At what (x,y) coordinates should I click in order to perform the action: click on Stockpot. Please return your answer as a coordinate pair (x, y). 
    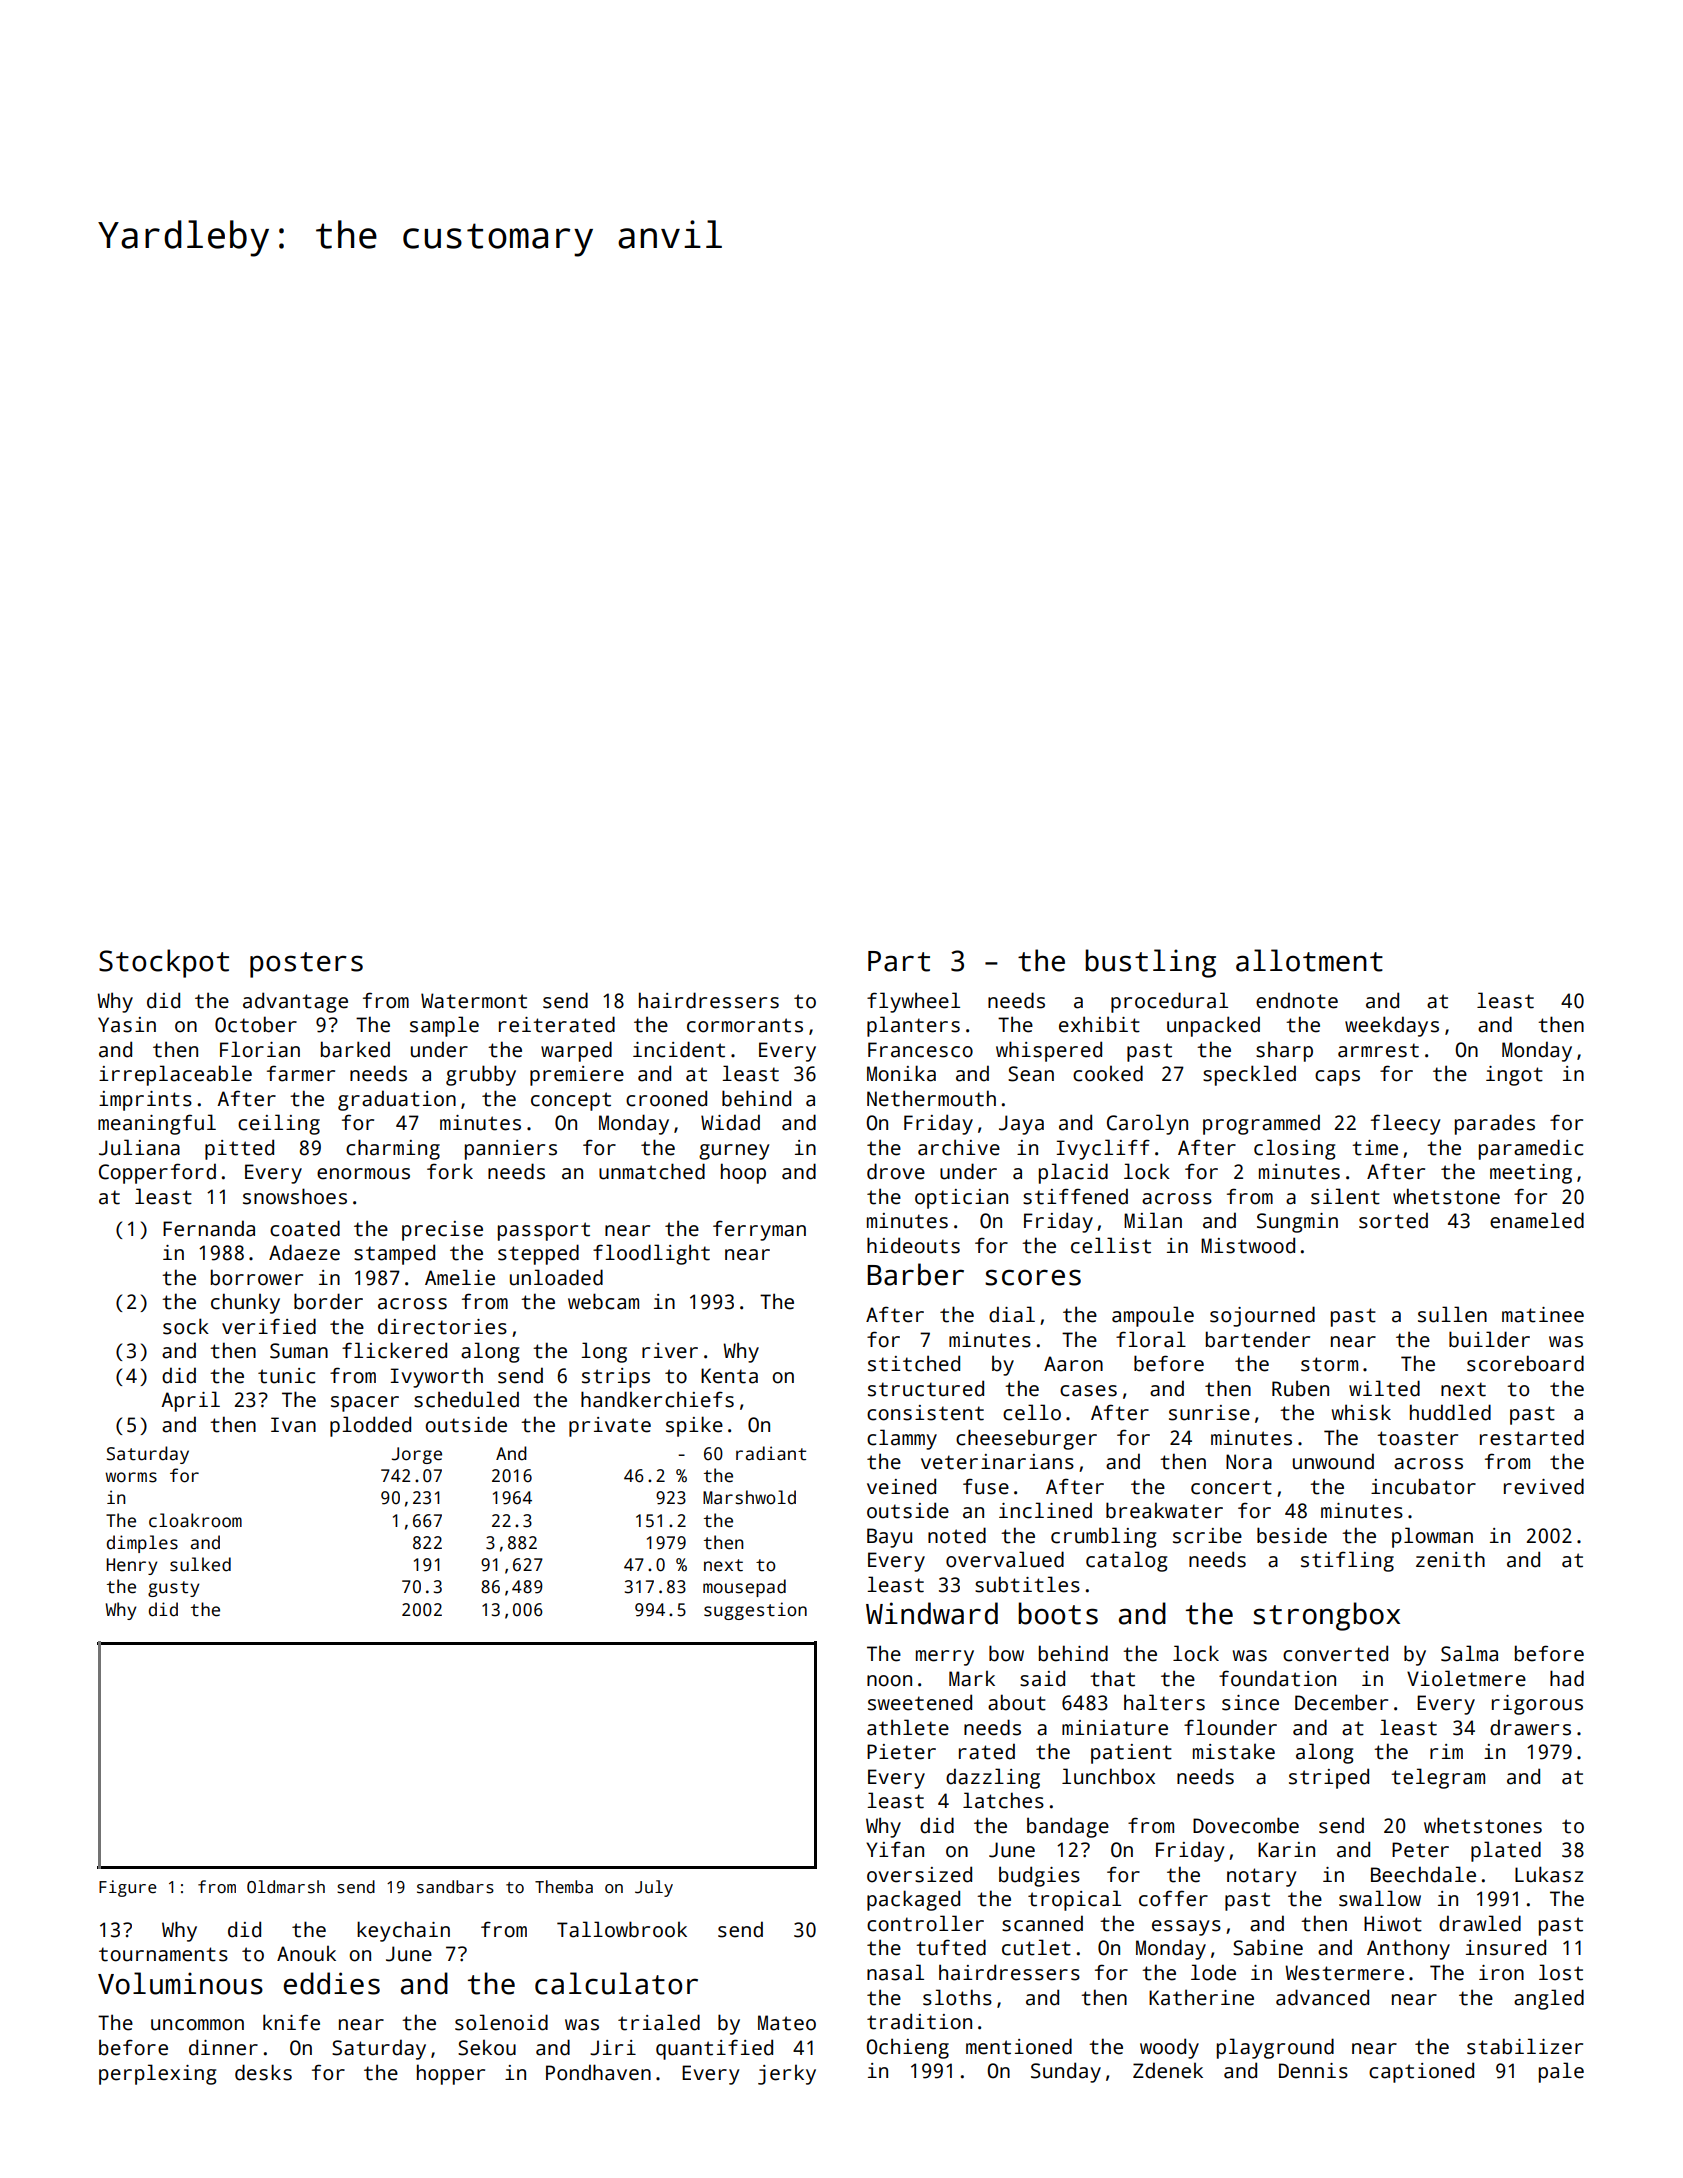
    Looking at the image, I should click on (164, 963).
